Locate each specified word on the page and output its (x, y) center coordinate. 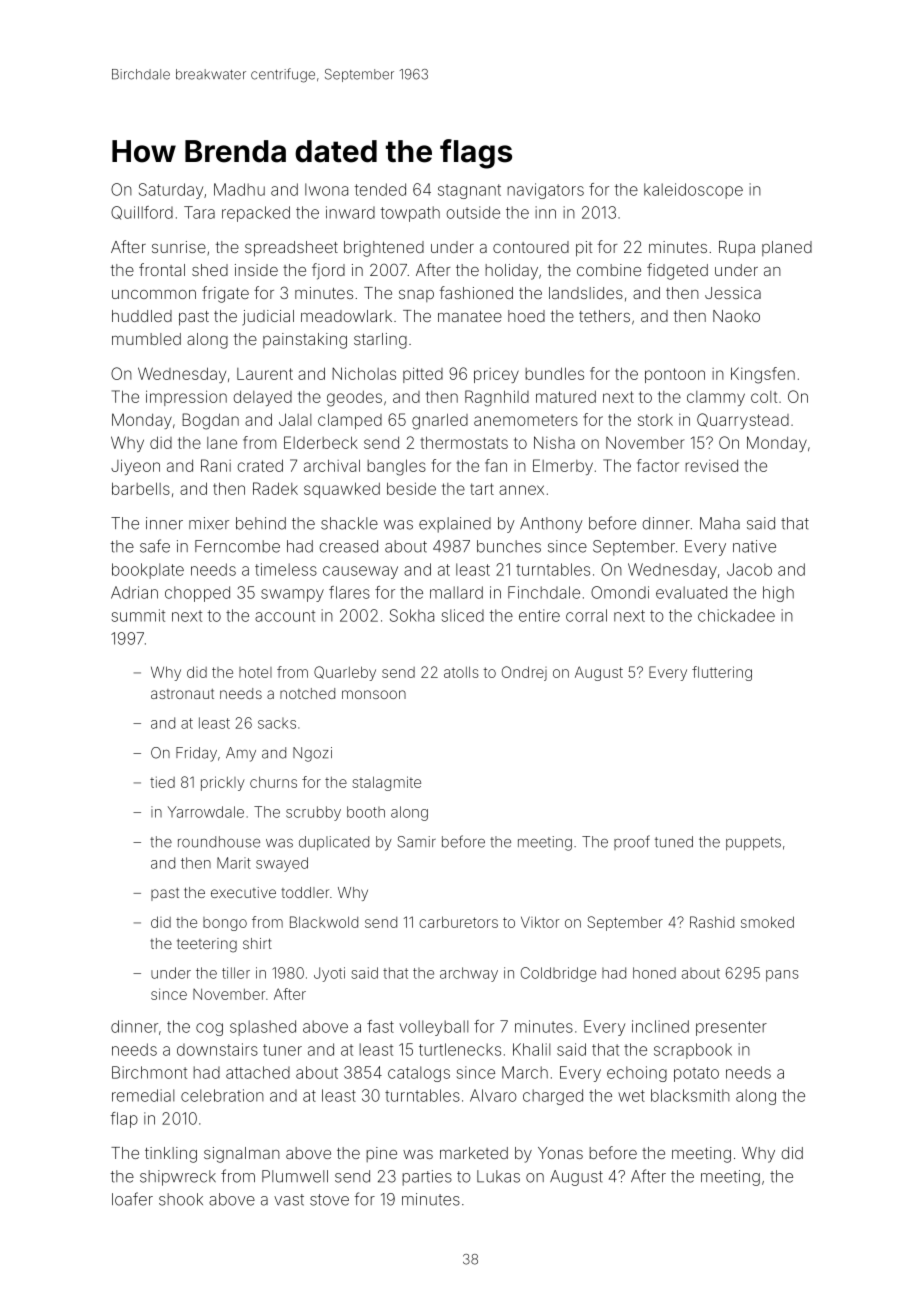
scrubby (313, 813)
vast (289, 1200)
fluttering (722, 673)
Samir (417, 842)
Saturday (171, 191)
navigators (545, 191)
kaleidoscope (693, 191)
